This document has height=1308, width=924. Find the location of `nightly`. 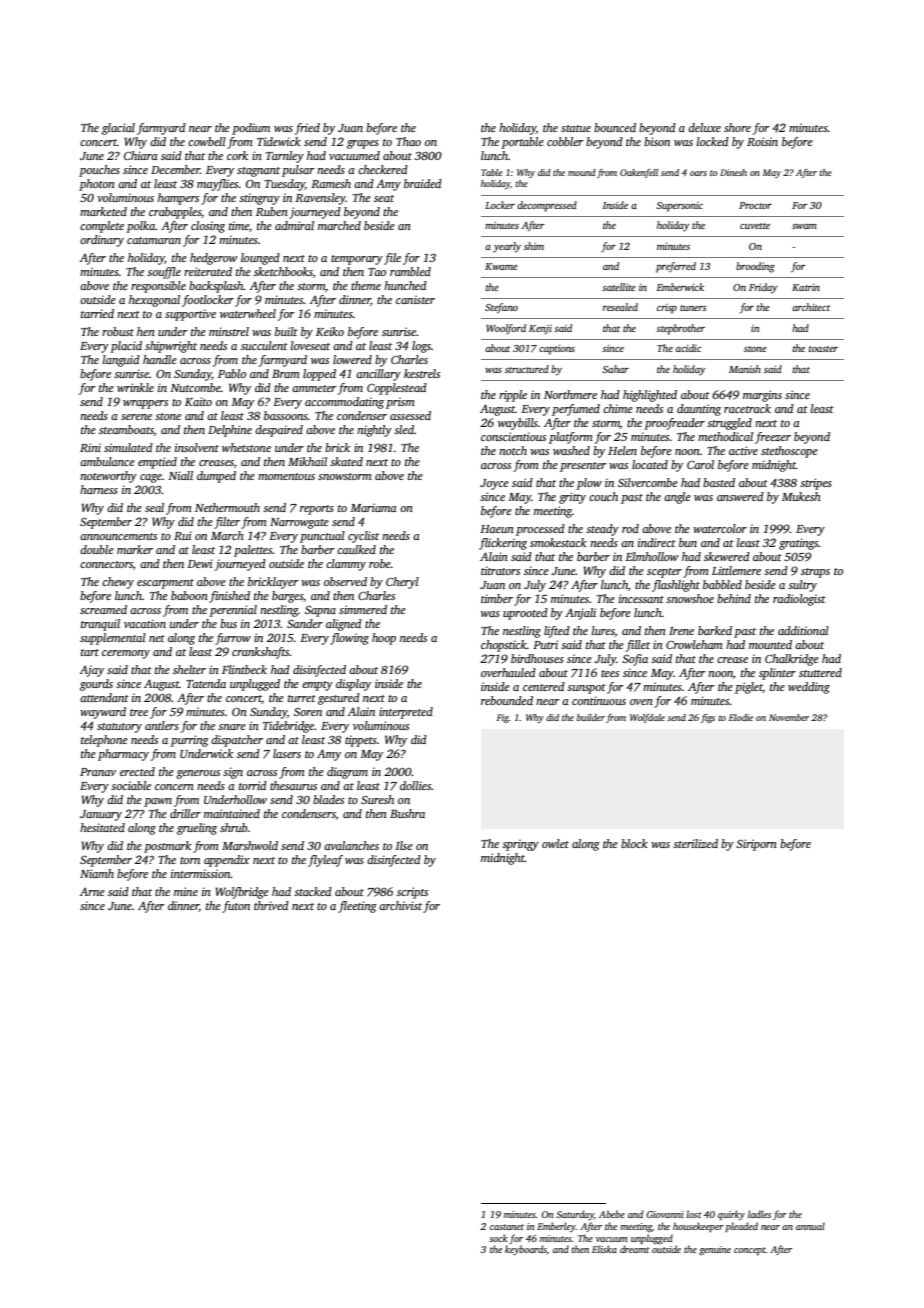

nightly is located at coordinates (374, 431).
